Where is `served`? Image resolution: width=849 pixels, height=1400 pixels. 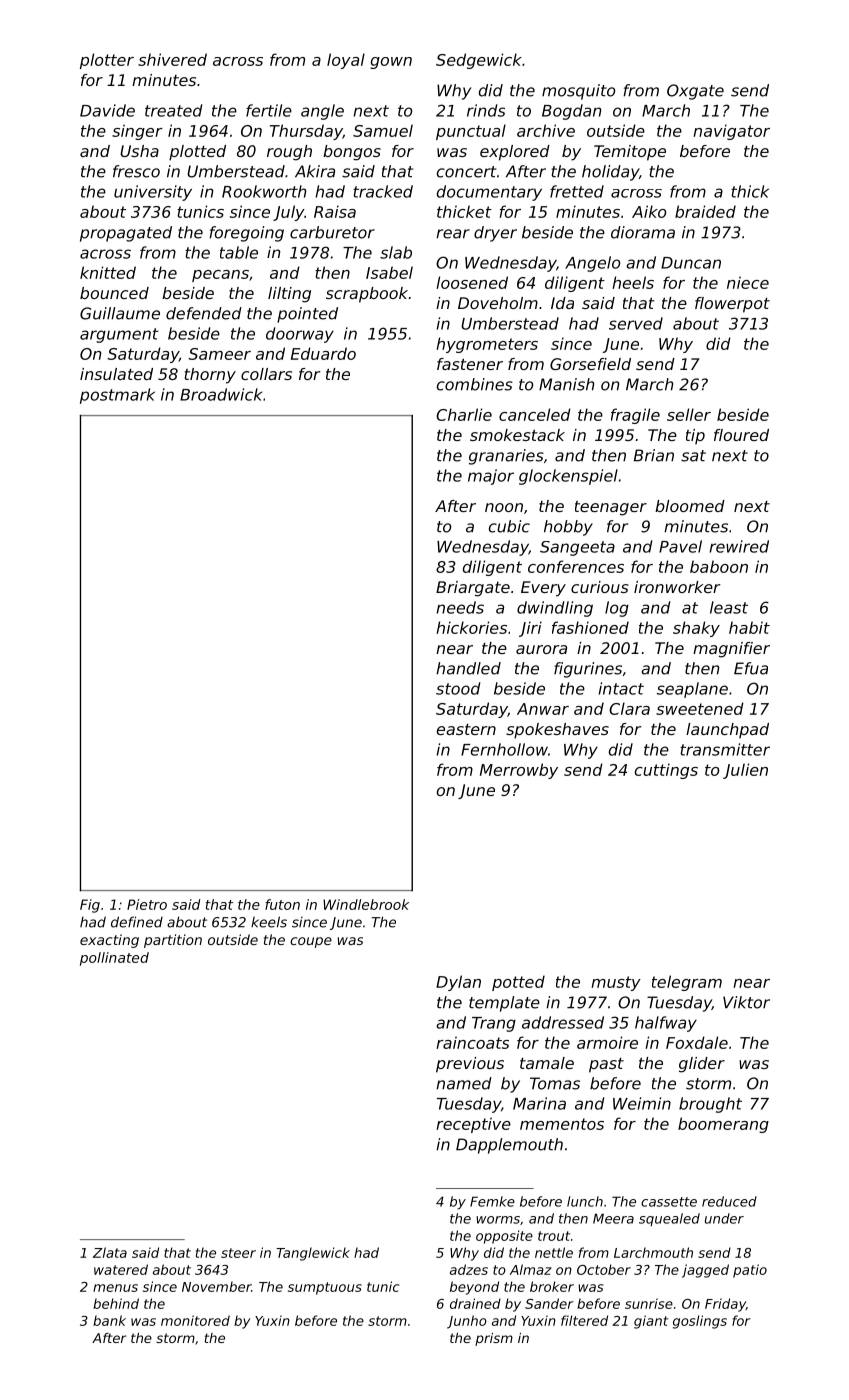
served is located at coordinates (636, 323).
